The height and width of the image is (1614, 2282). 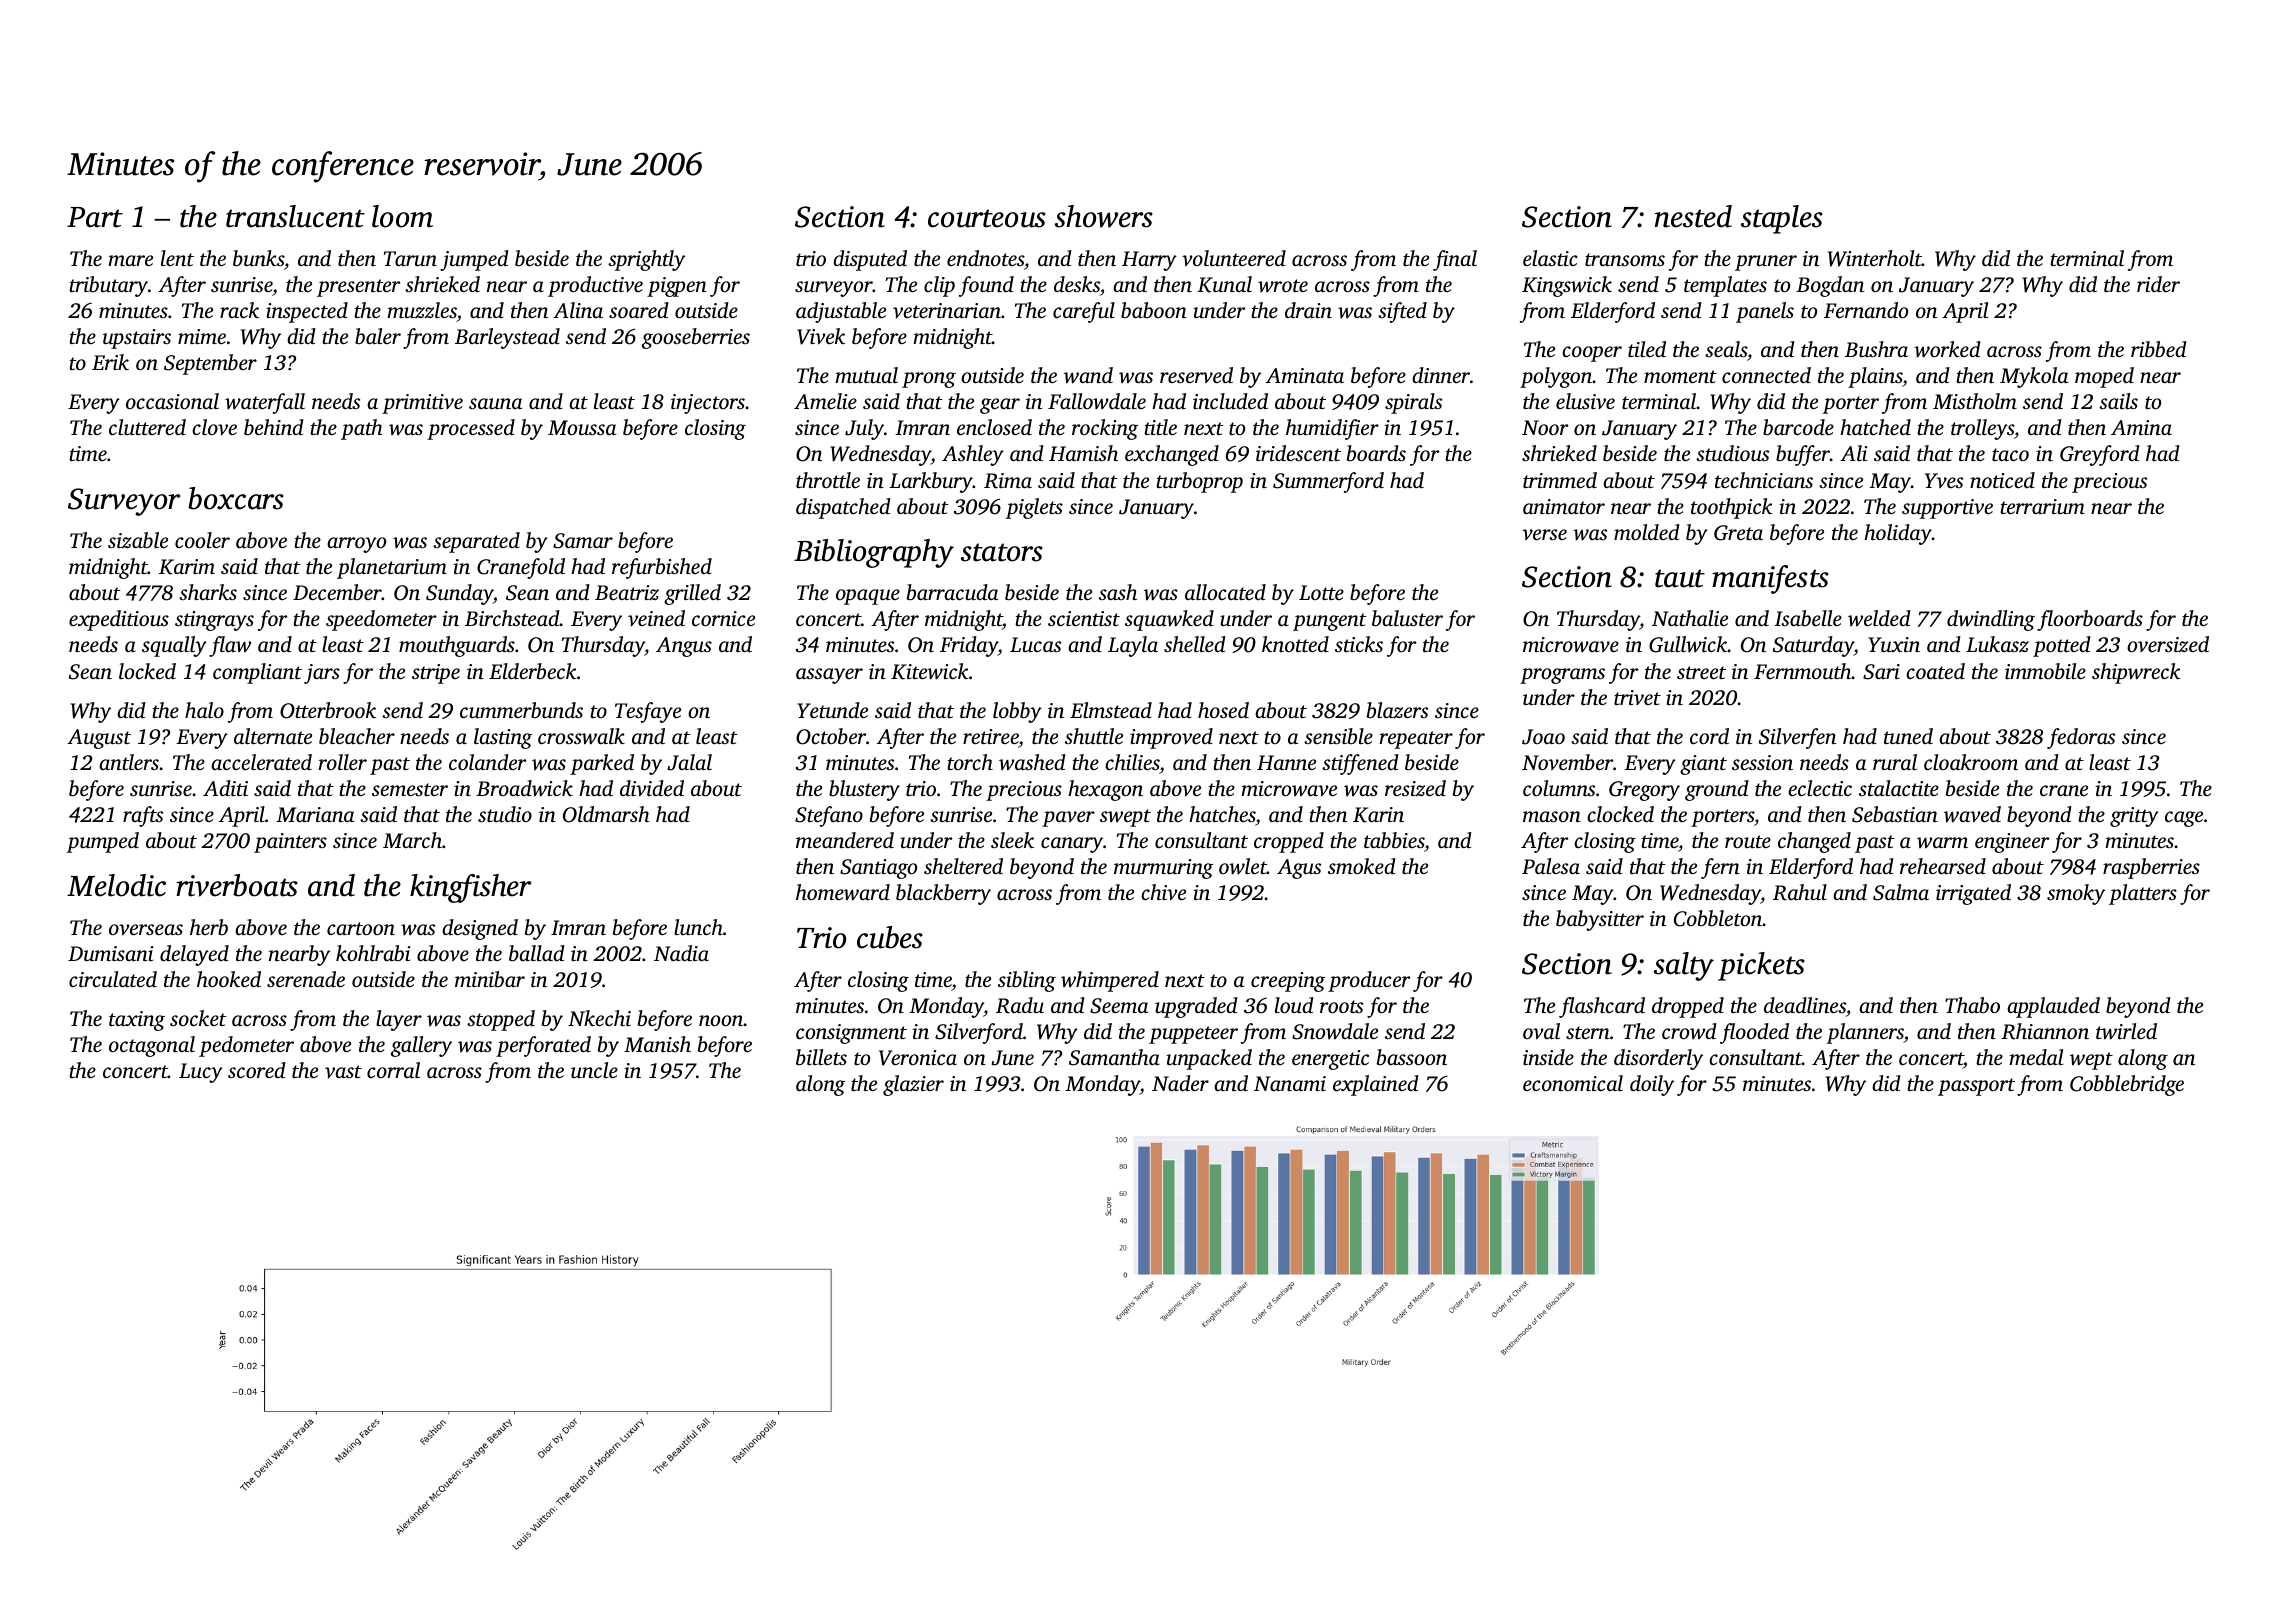 What do you see at coordinates (594, 1070) in the image?
I see `uncle` at bounding box center [594, 1070].
